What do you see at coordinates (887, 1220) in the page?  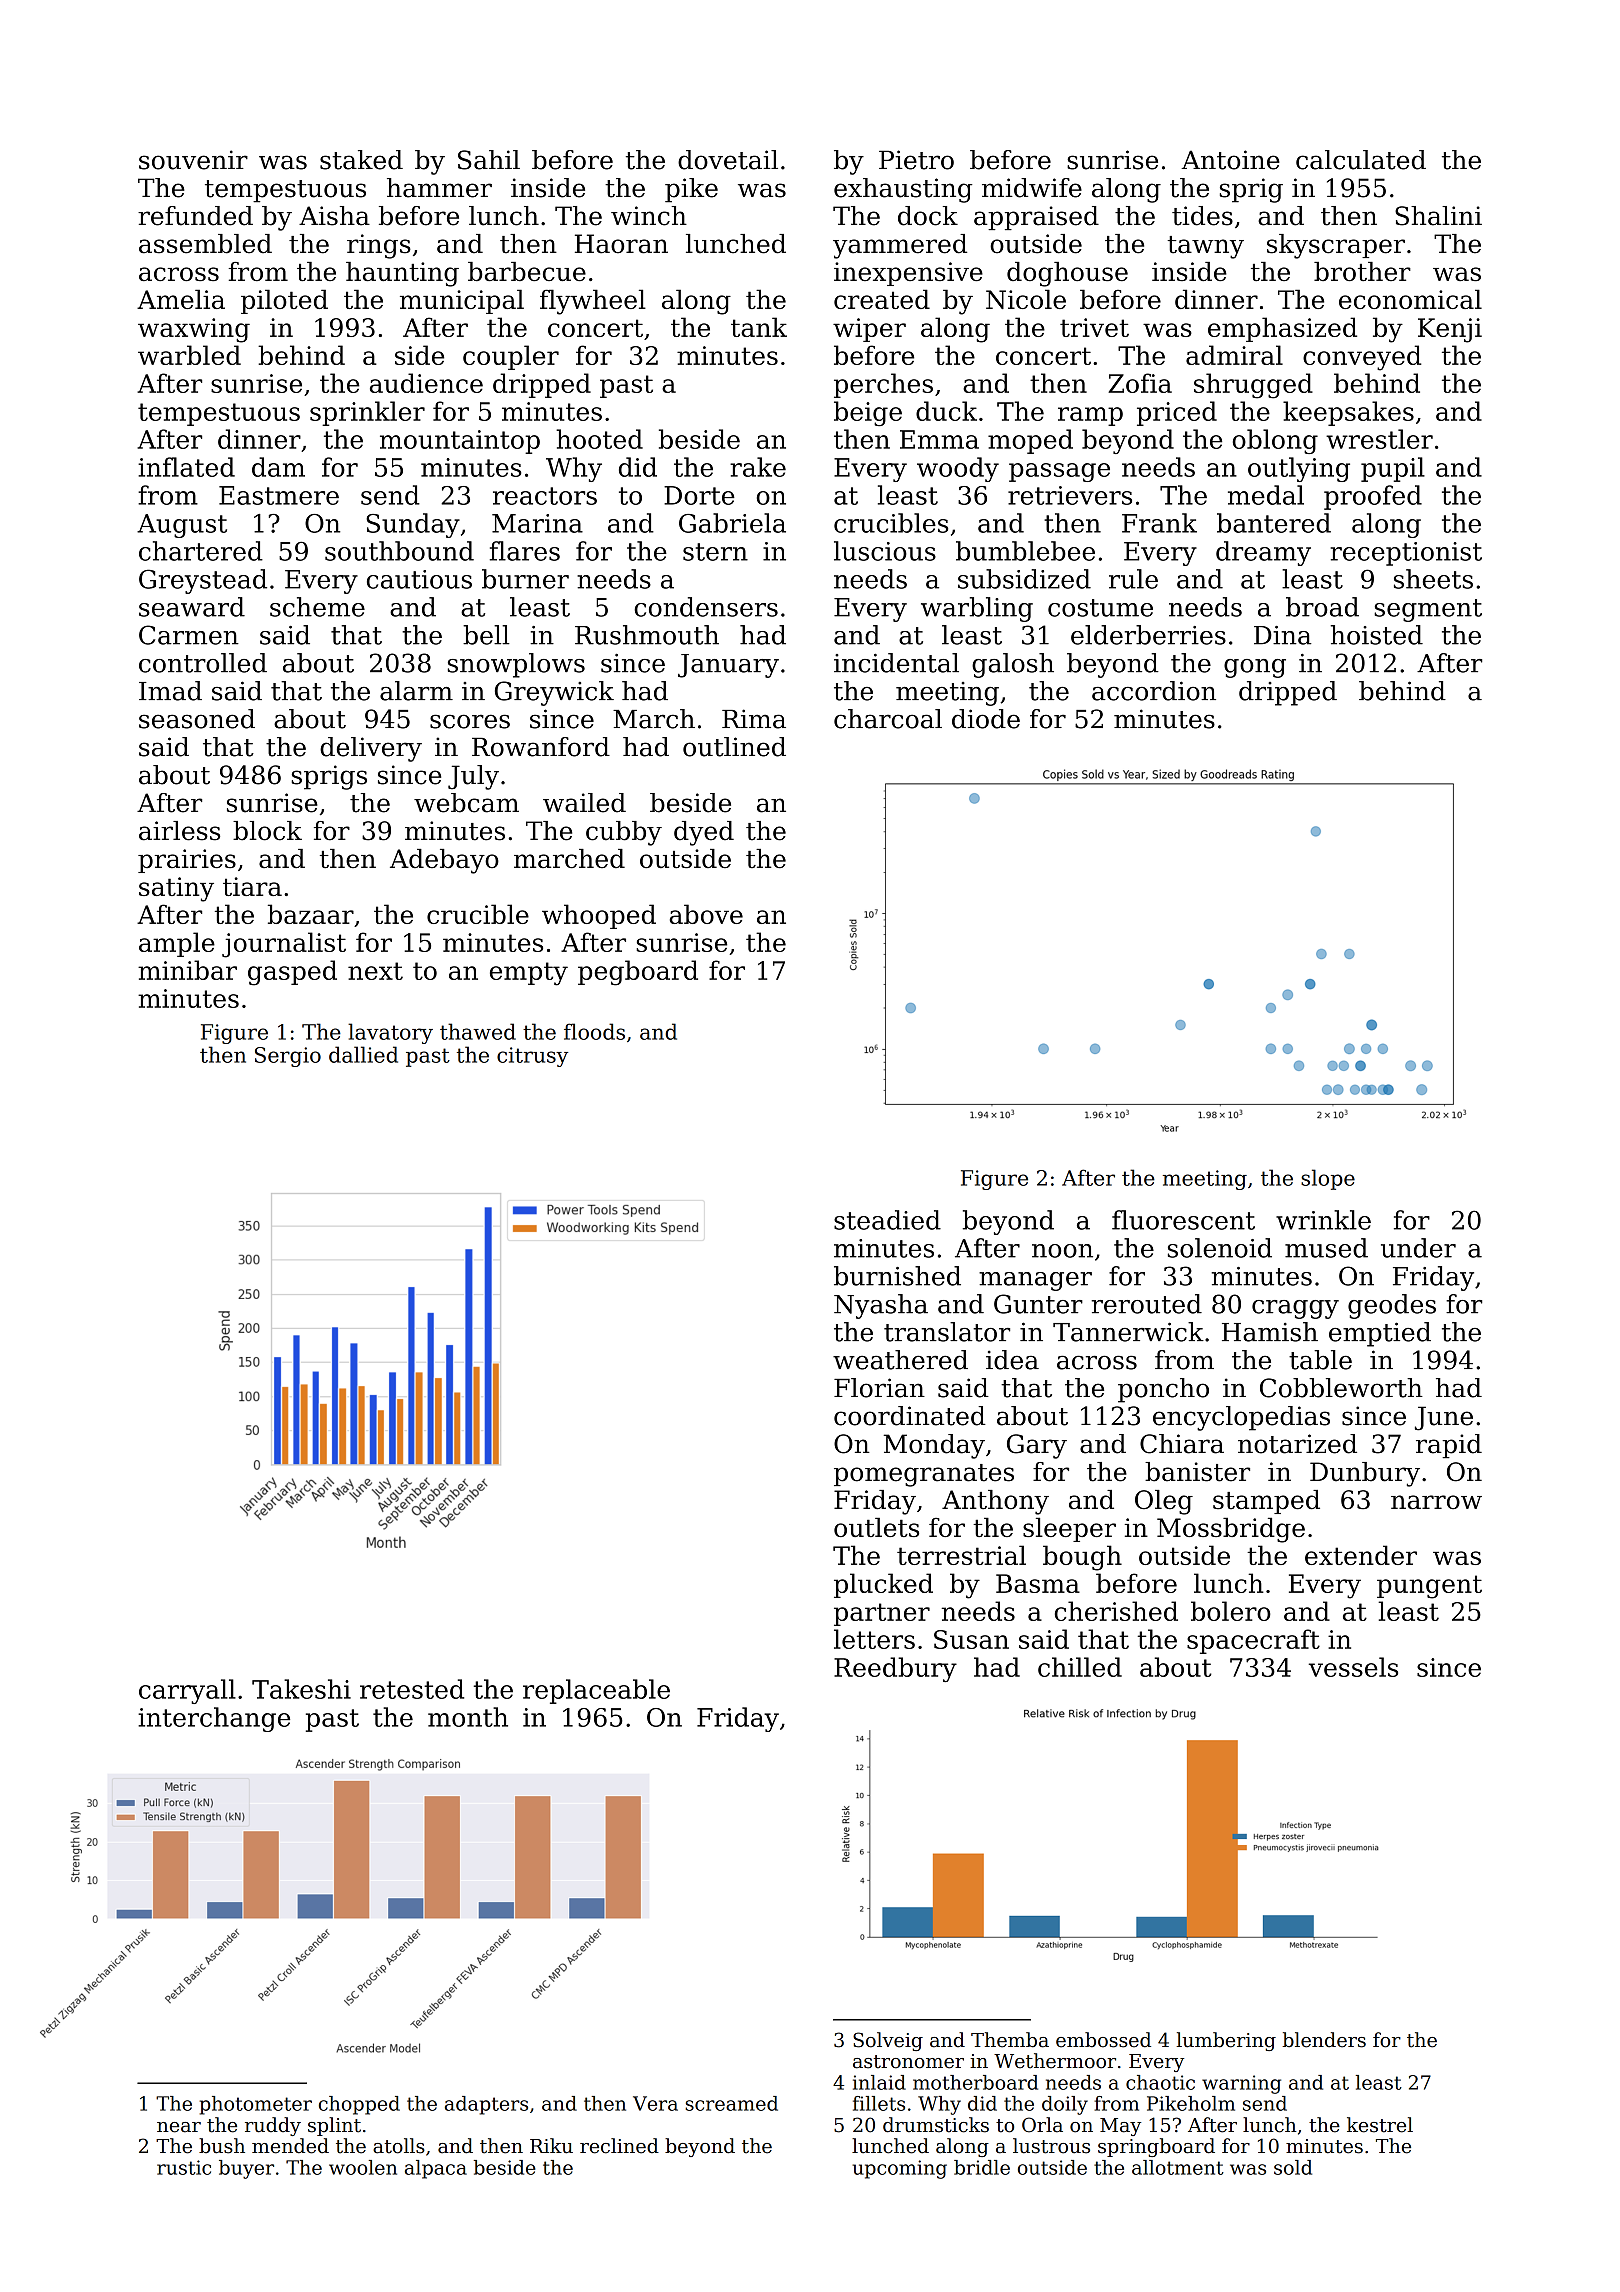 I see `steadied` at bounding box center [887, 1220].
